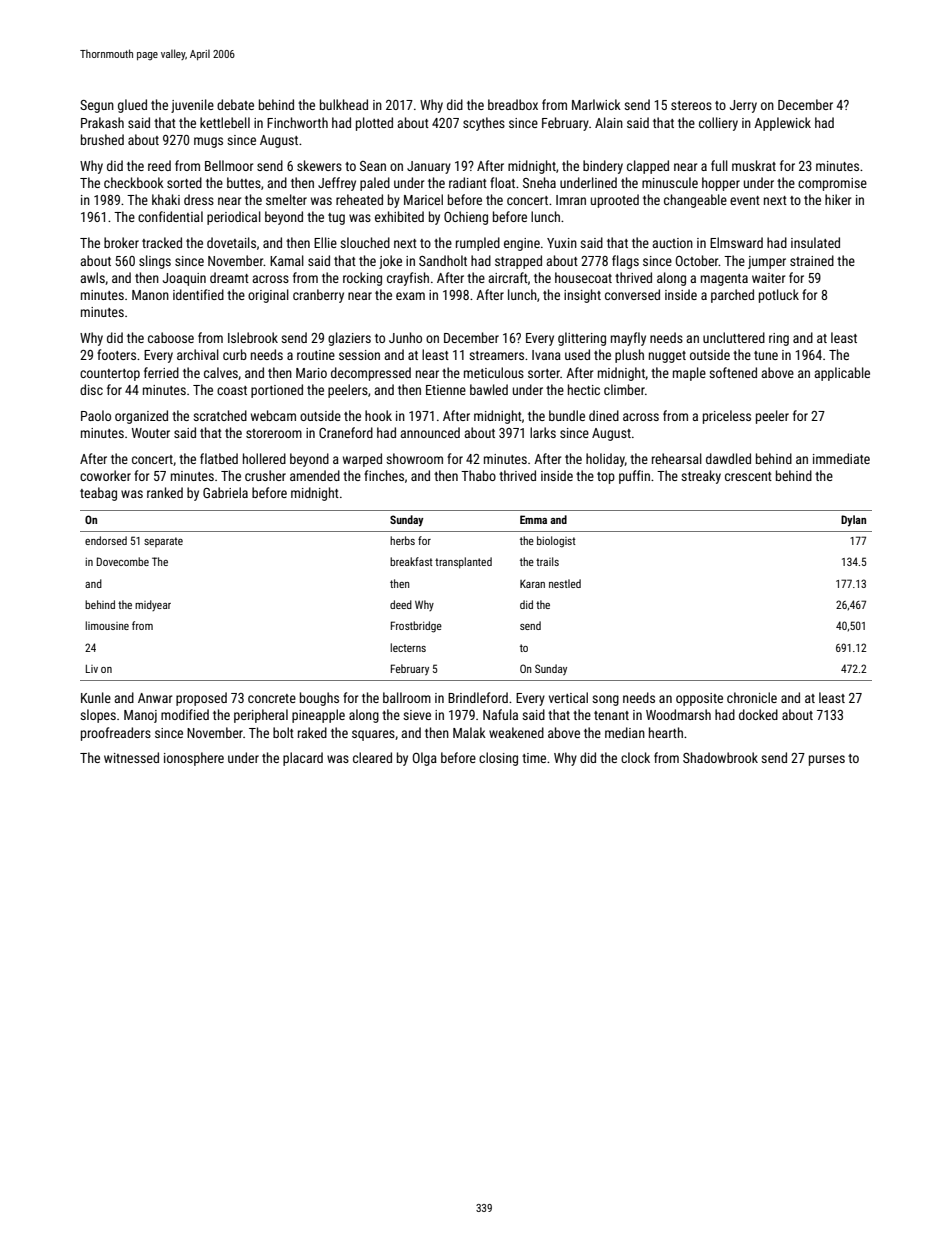  What do you see at coordinates (121, 242) in the screenshot?
I see `broker` at bounding box center [121, 242].
